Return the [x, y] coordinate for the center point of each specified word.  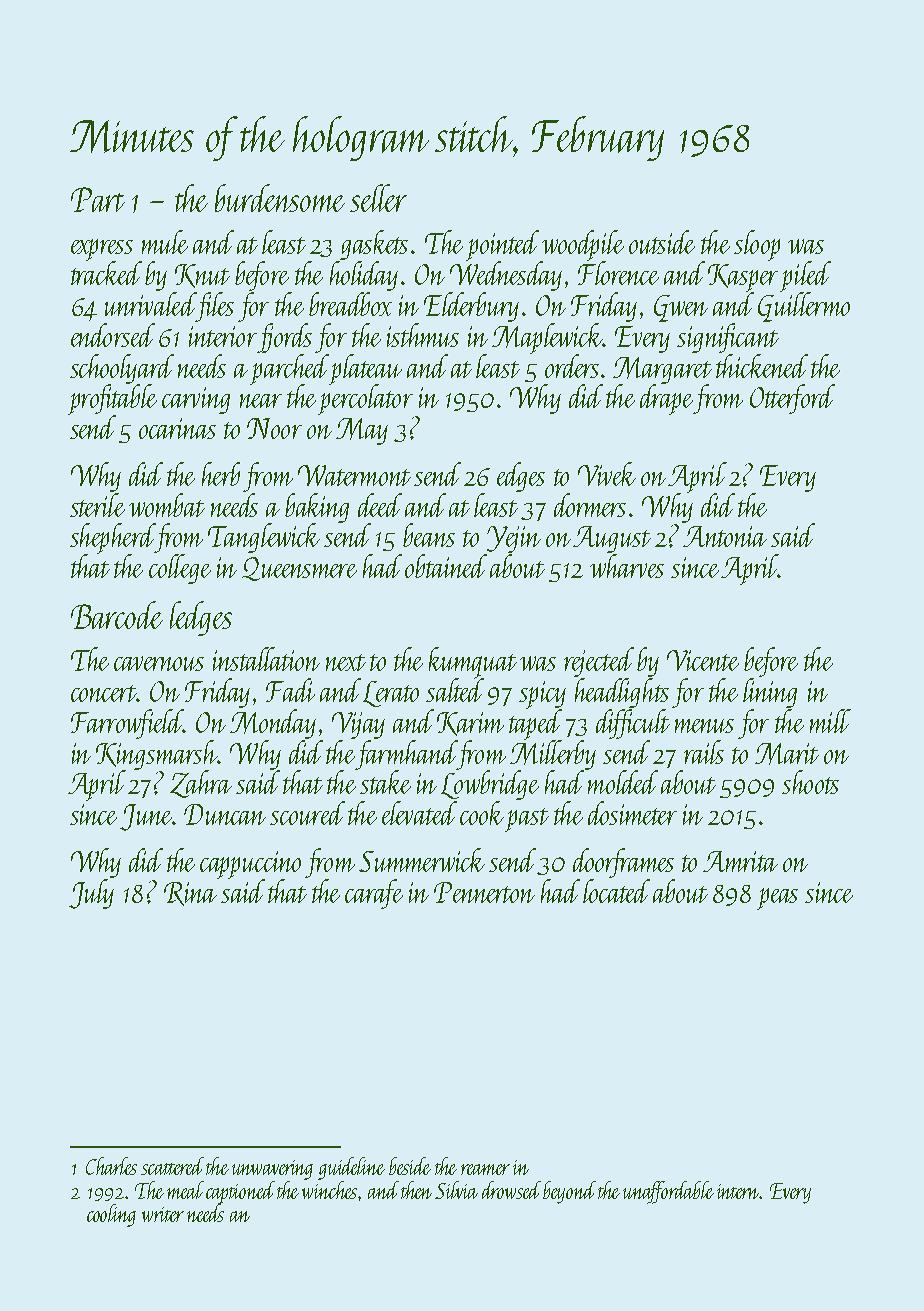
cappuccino [250, 865]
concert [103, 693]
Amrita [740, 861]
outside [662, 242]
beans [429, 535]
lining [770, 693]
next [346, 662]
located [616, 891]
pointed [502, 245]
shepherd [112, 539]
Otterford [792, 399]
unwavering [272, 1170]
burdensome [280, 198]
